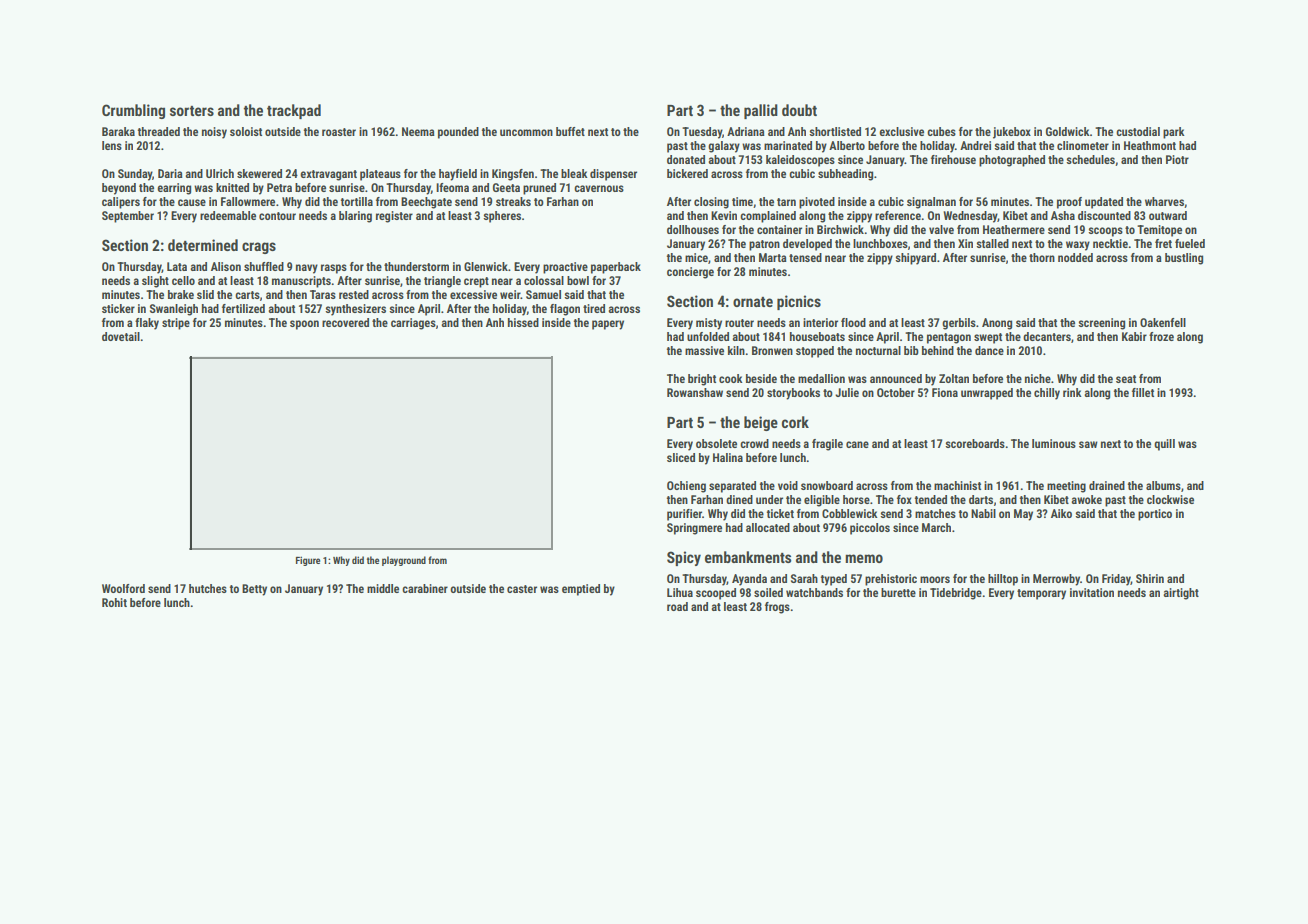 This image has width=1308, height=924. Describe the element at coordinates (121, 336) in the image. I see `dovetail` at that location.
